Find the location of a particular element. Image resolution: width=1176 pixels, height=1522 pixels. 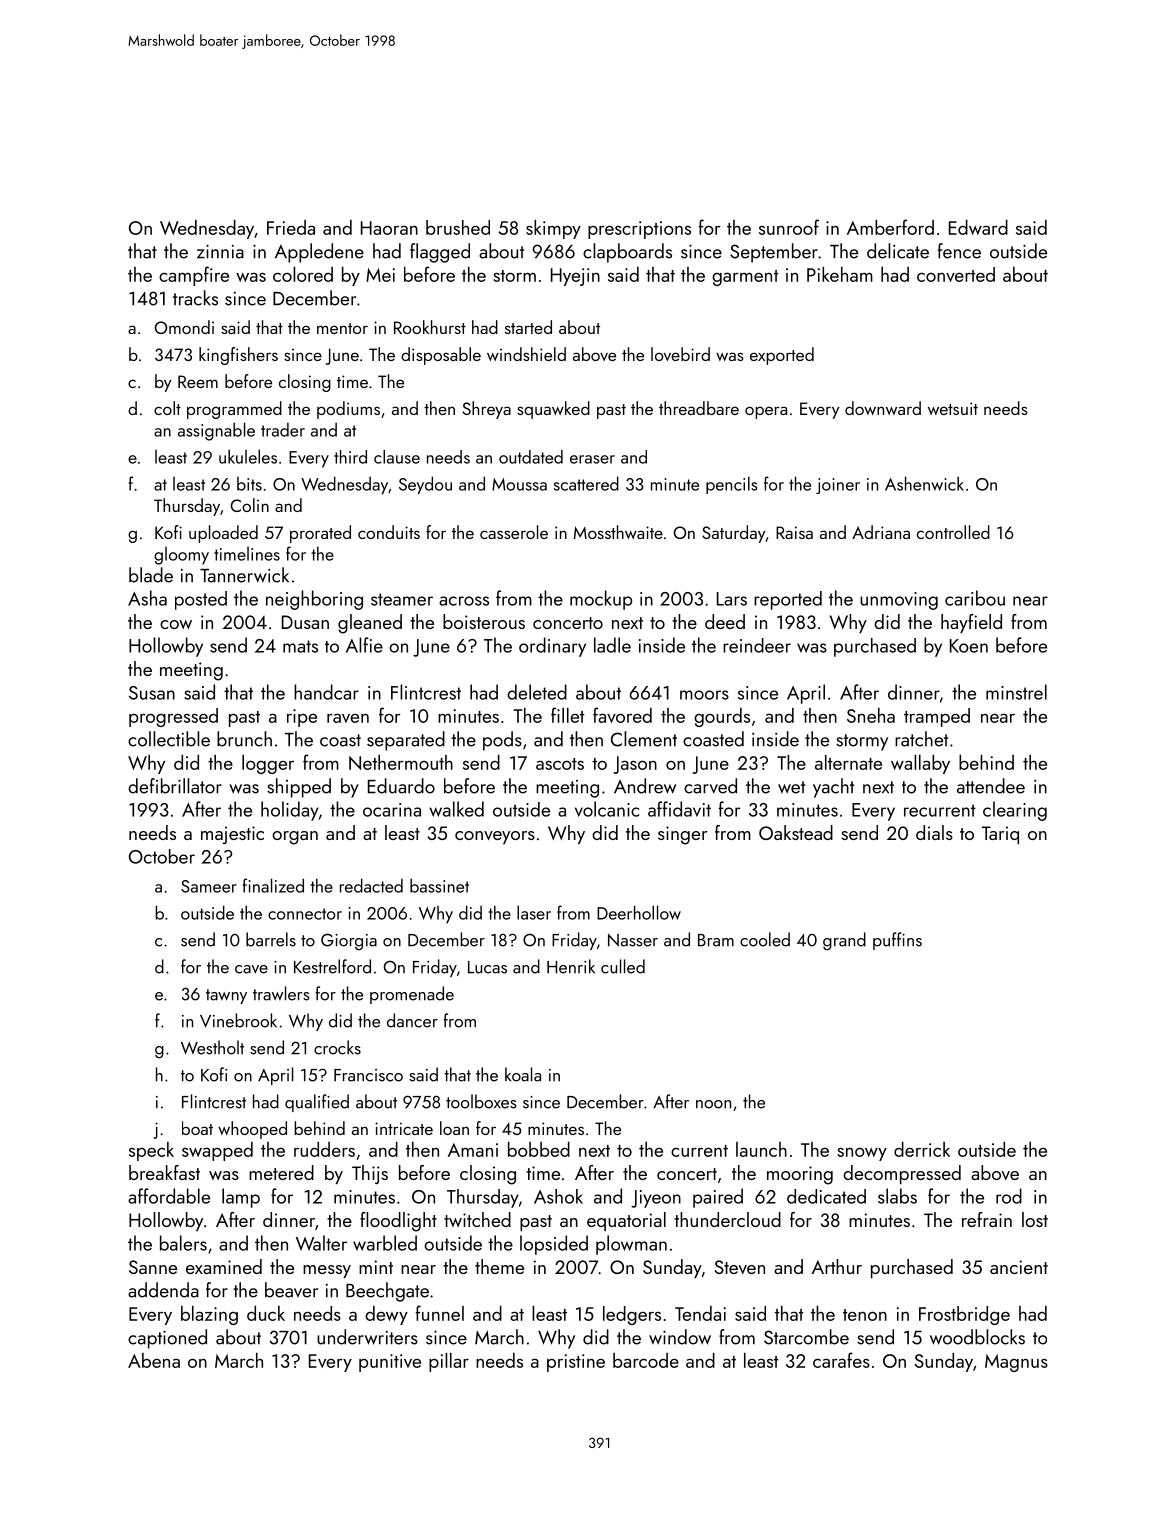

tawny is located at coordinates (226, 996).
